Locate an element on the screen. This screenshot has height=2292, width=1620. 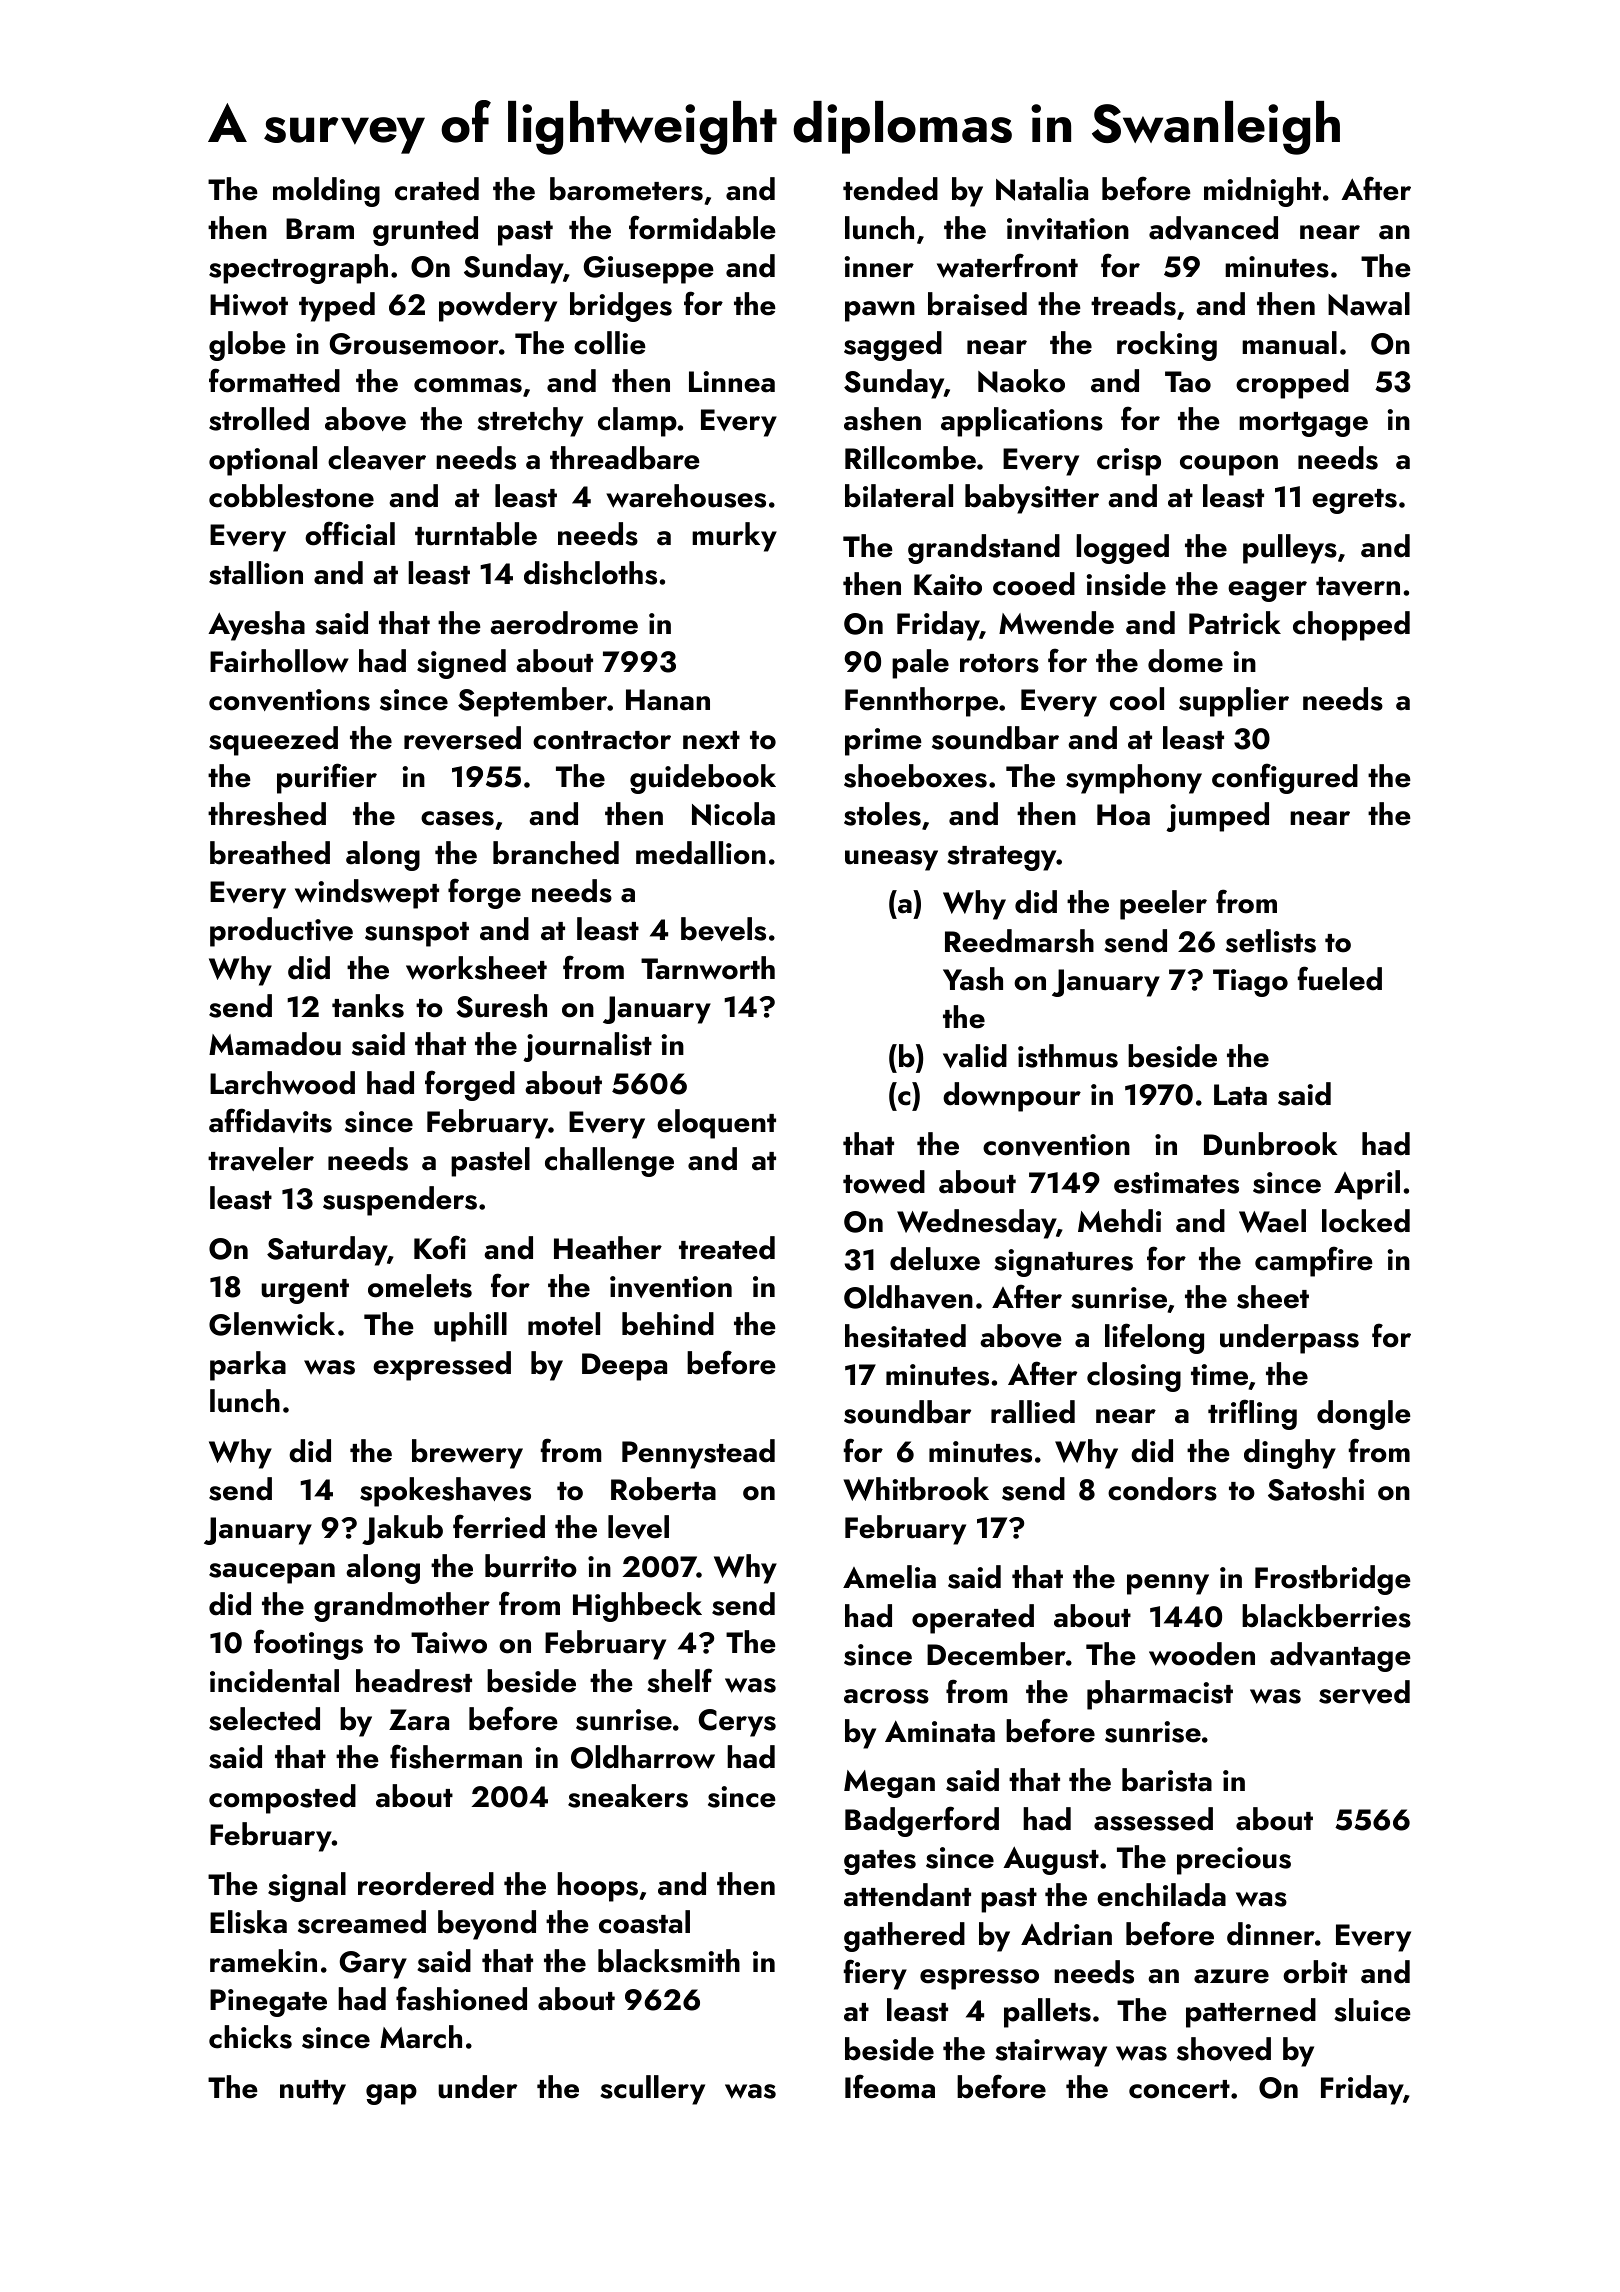
invention is located at coordinates (671, 1287).
